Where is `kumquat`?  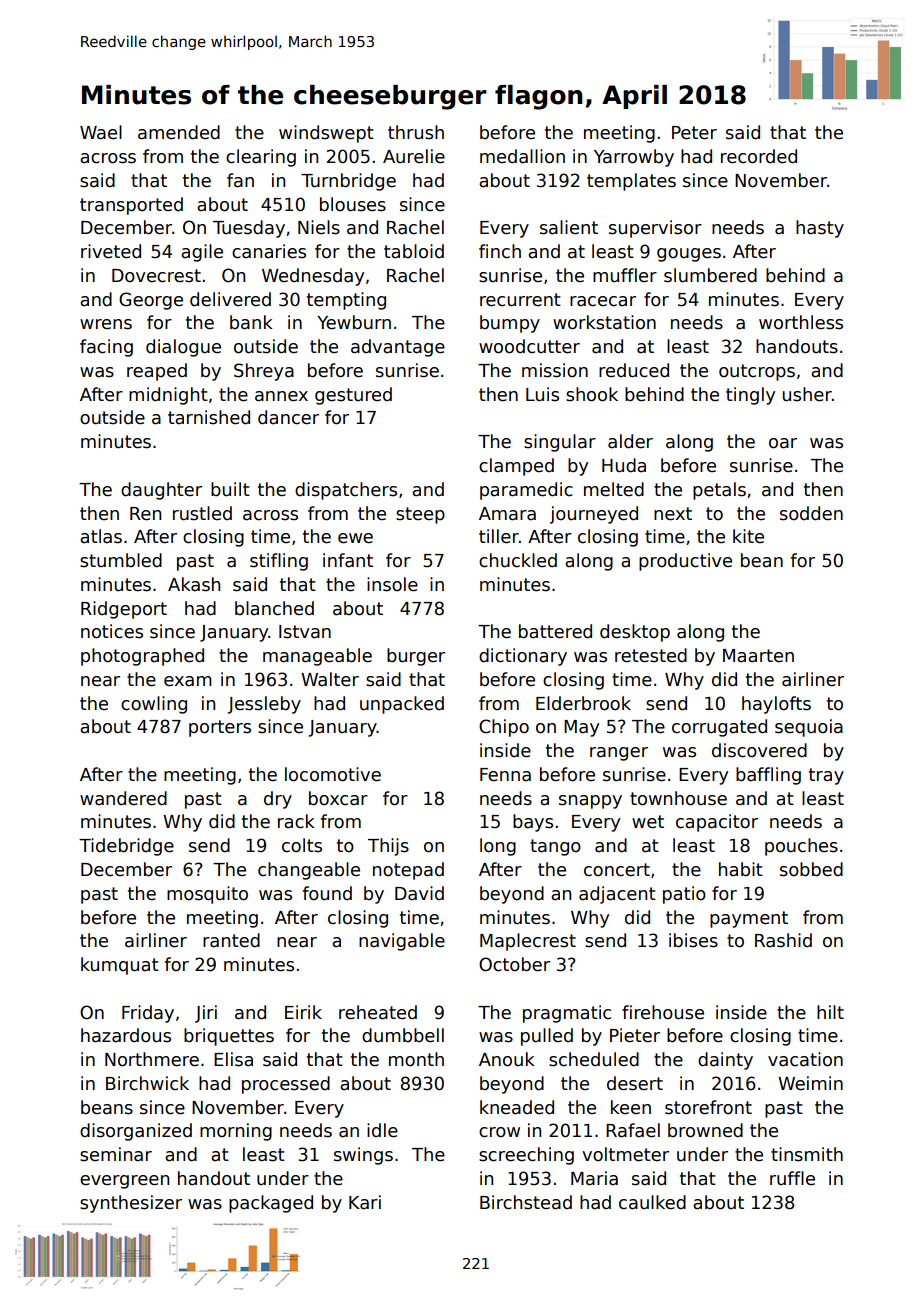
kumquat is located at coordinates (120, 966).
